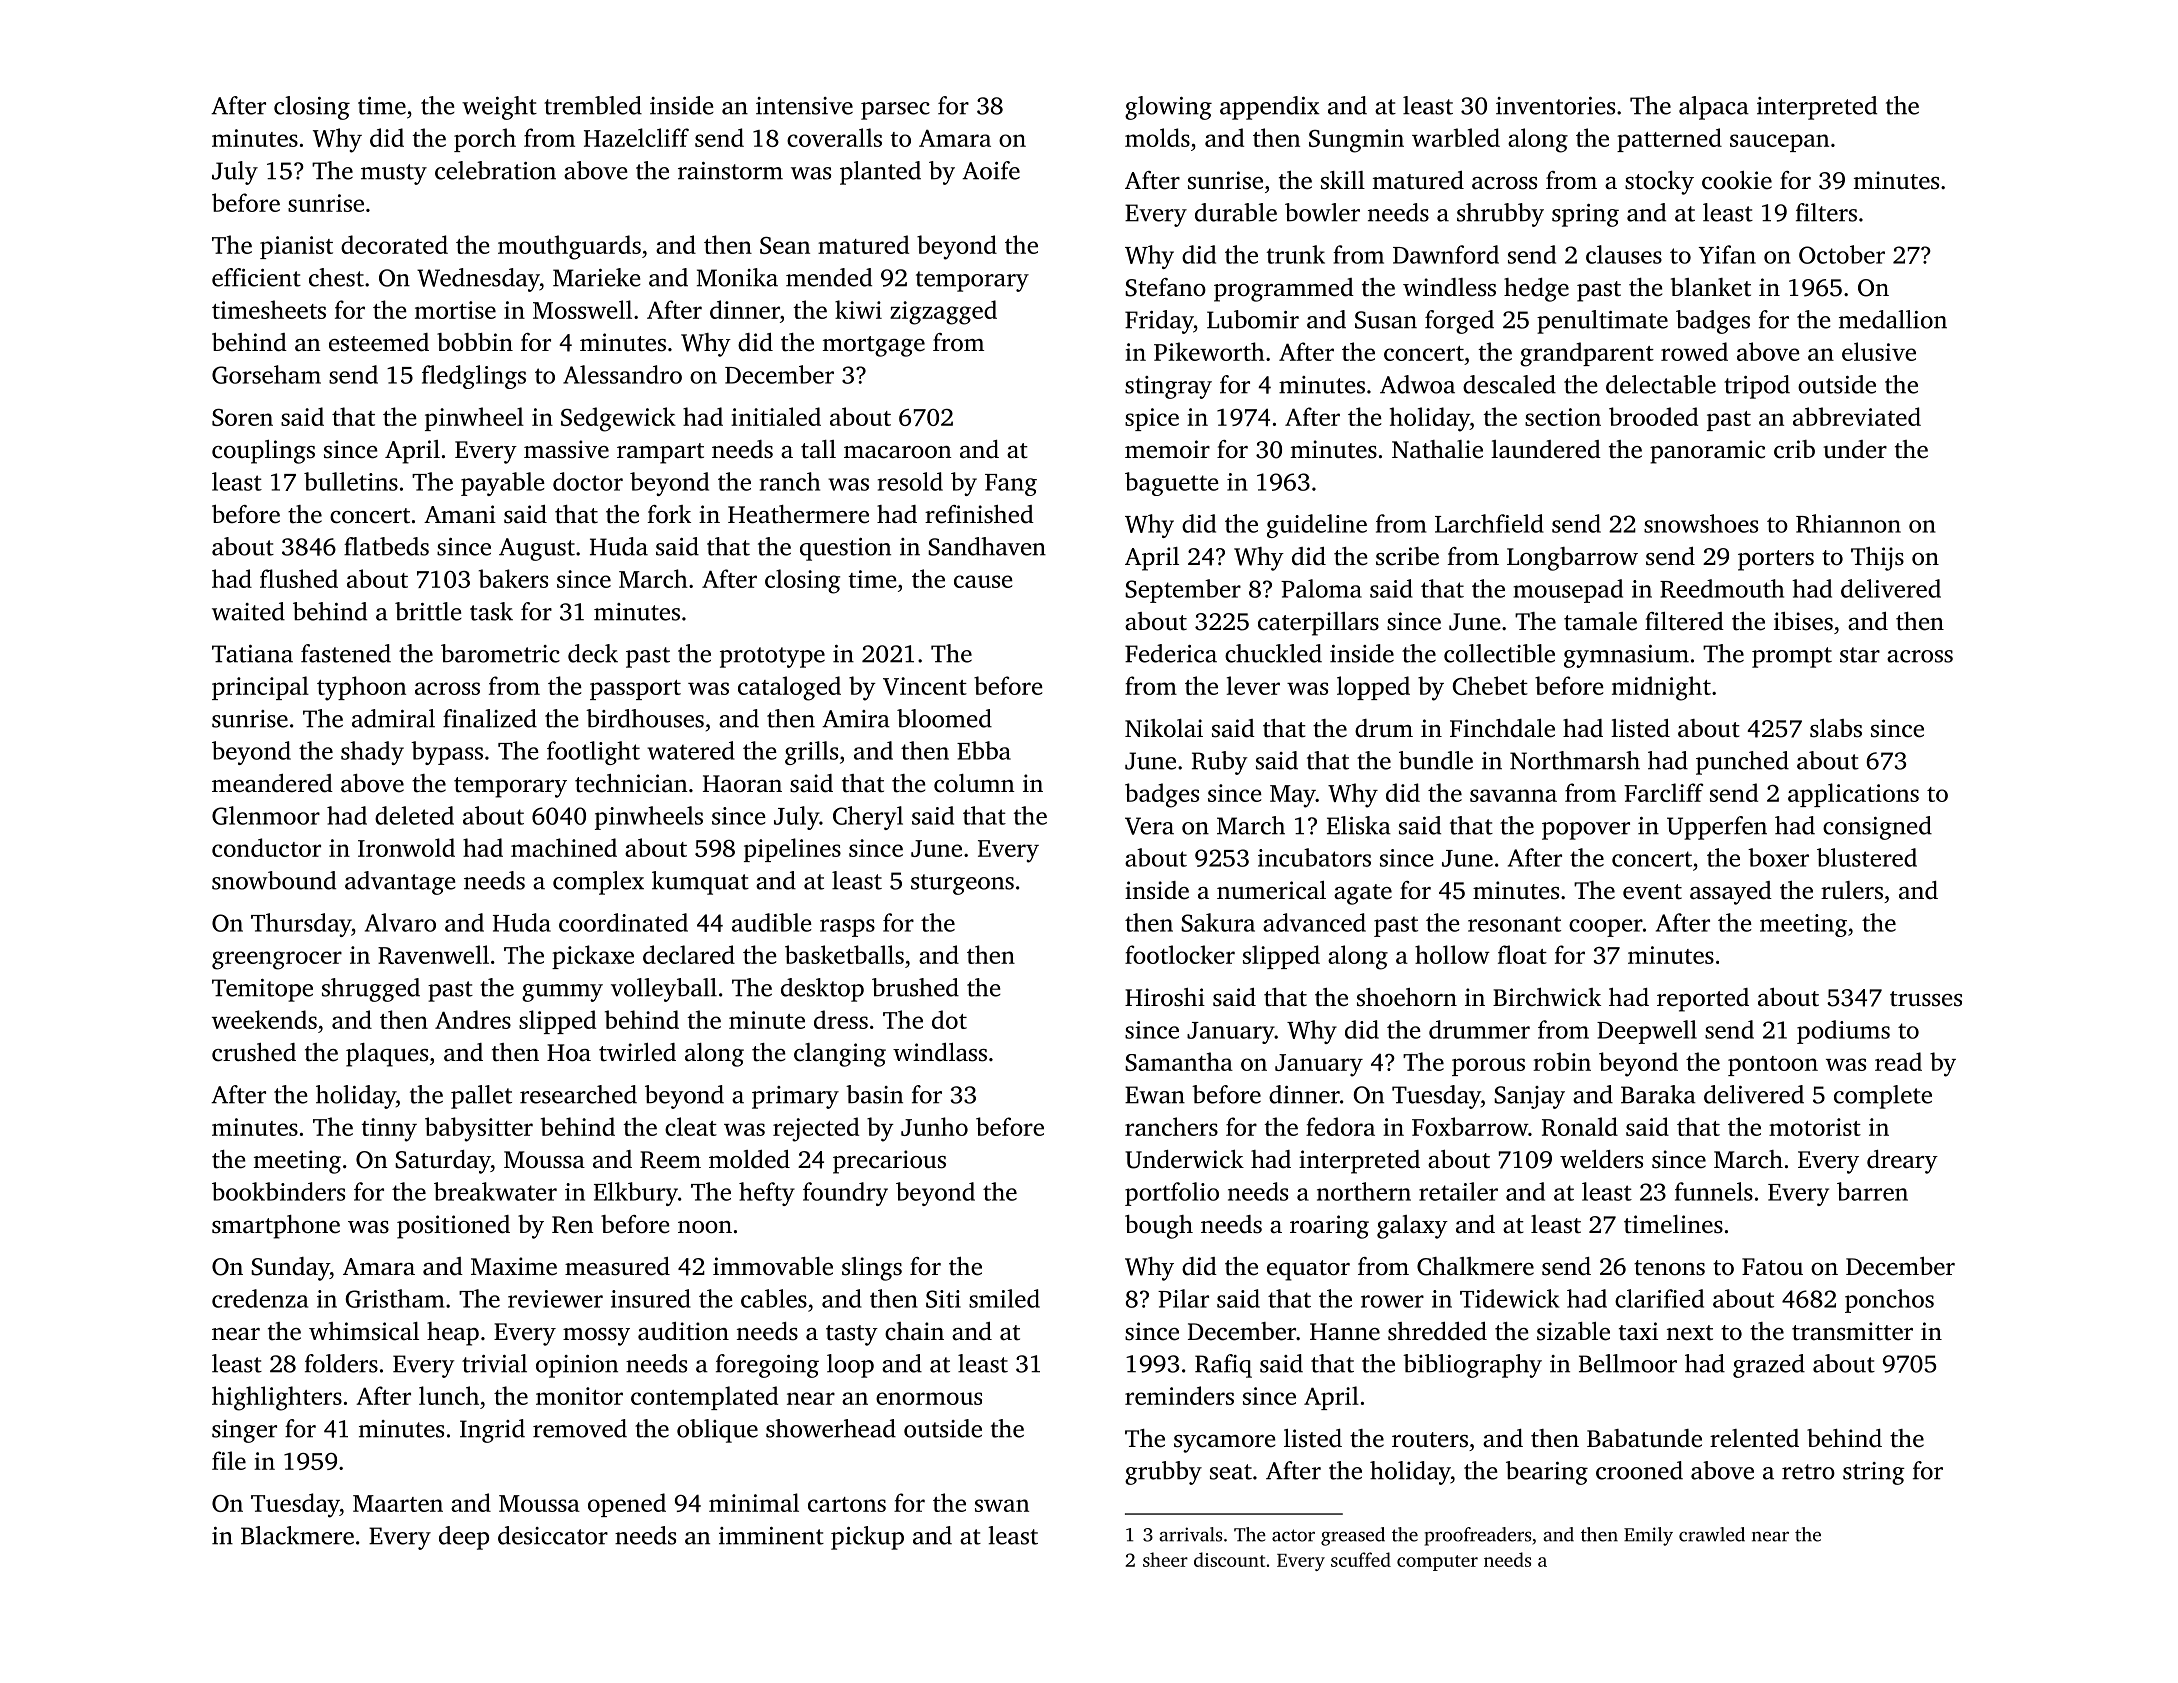  Describe the element at coordinates (785, 245) in the screenshot. I see `Sean` at that location.
